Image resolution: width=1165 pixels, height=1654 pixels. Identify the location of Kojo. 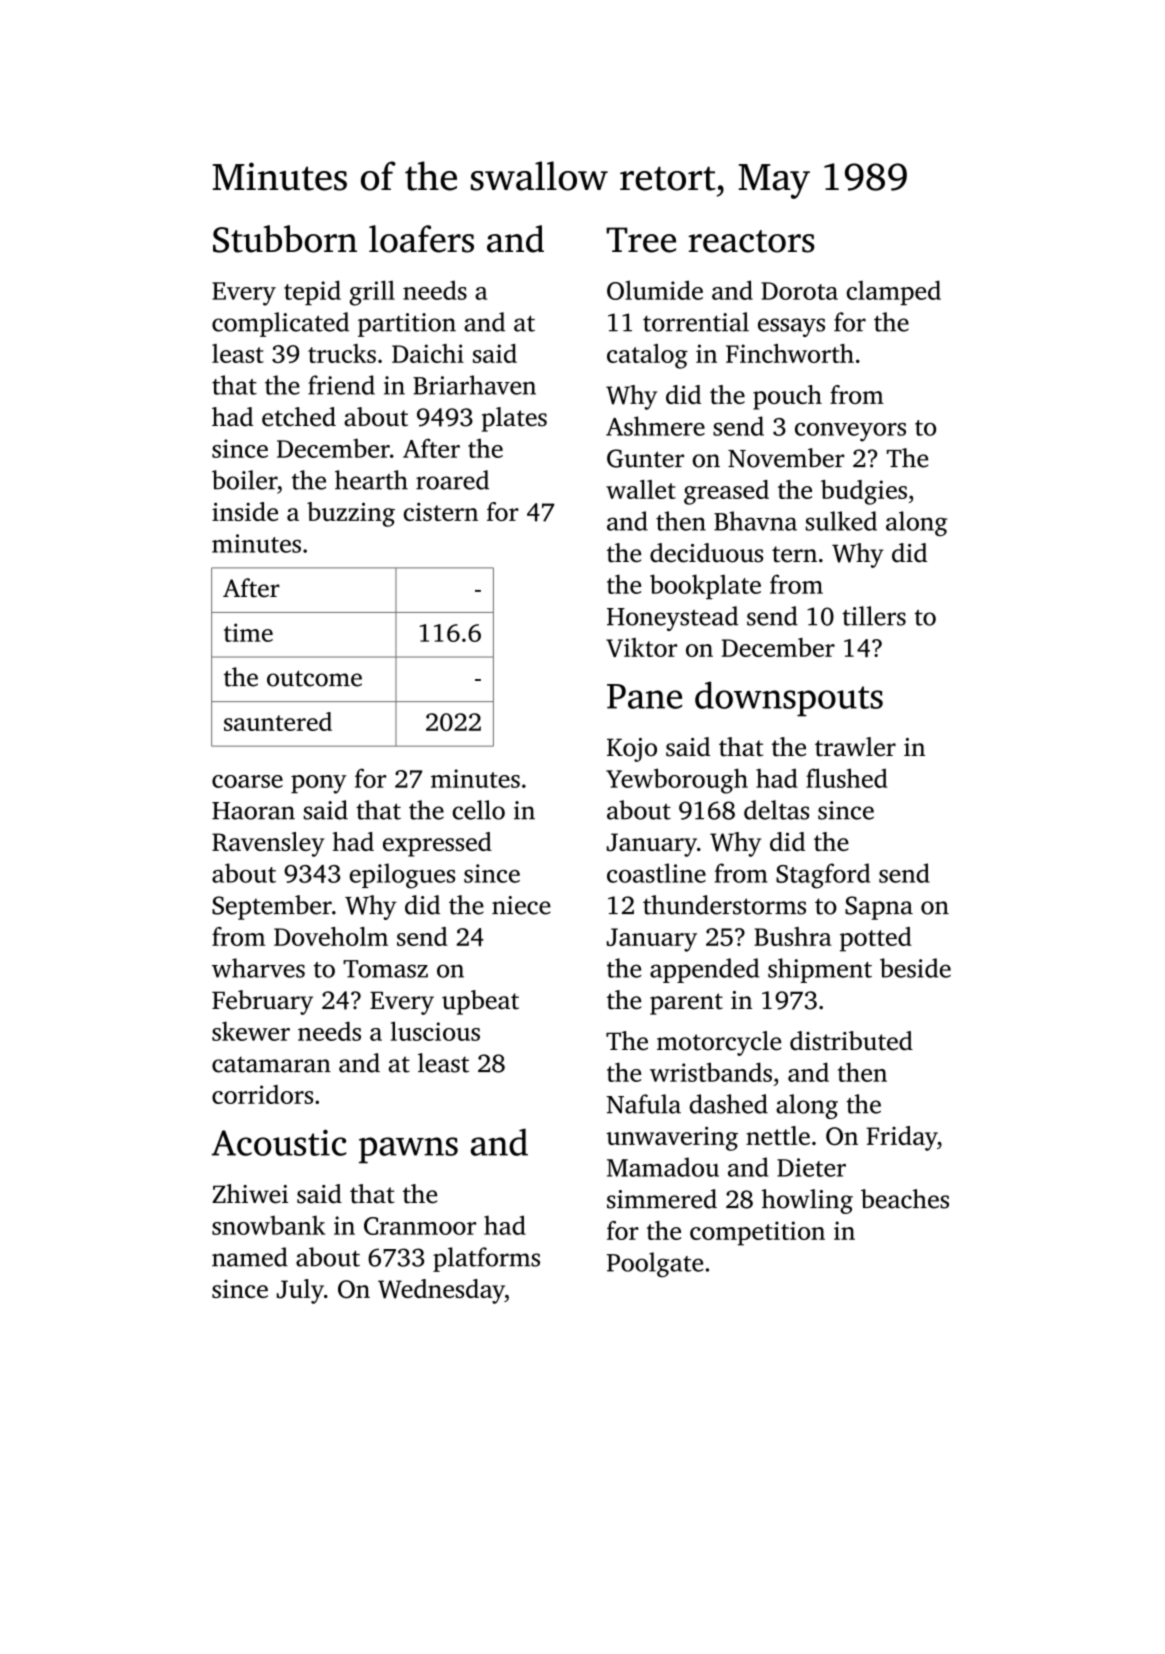
(632, 750).
